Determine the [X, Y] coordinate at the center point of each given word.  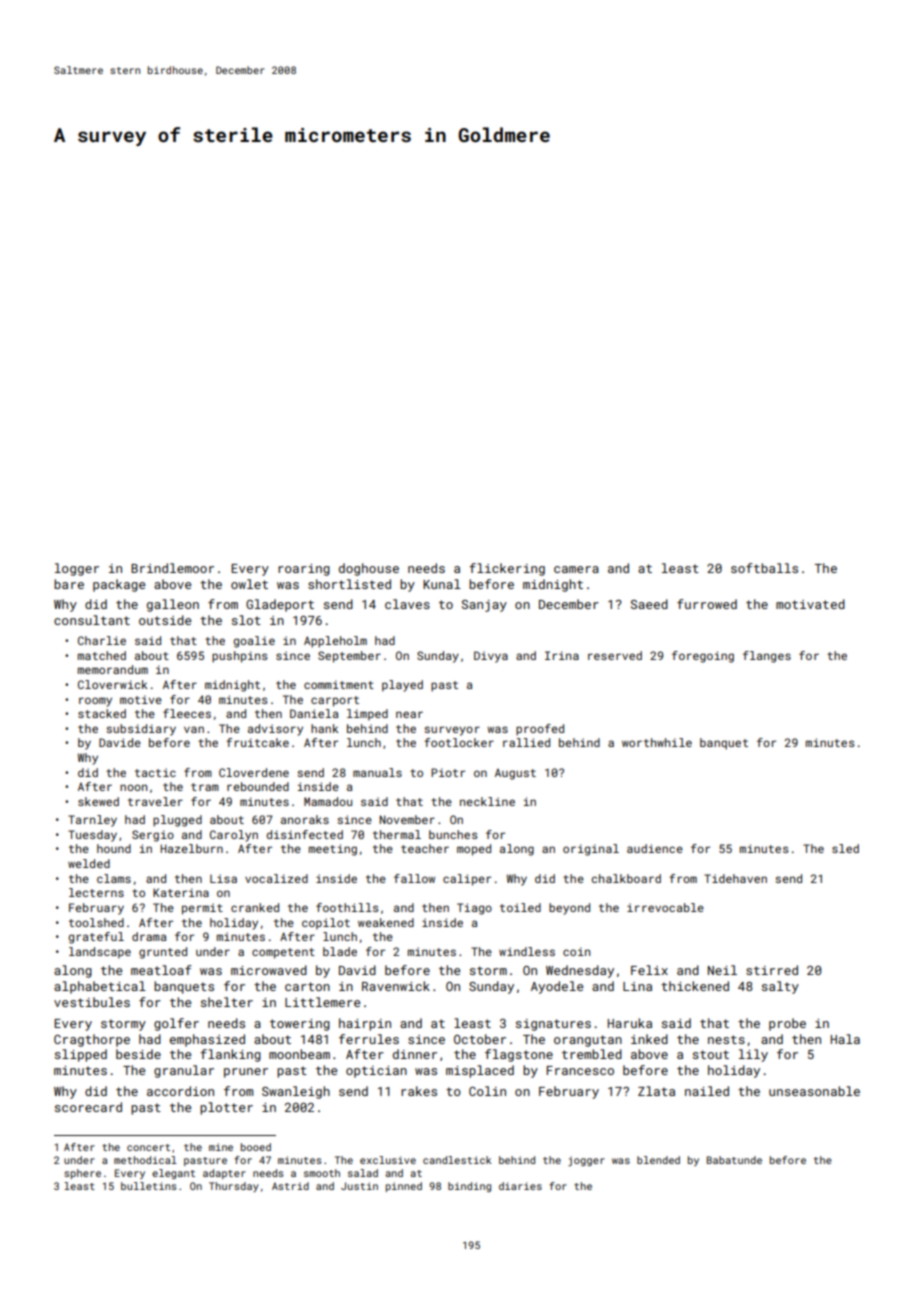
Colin [487, 1091]
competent [283, 953]
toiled [520, 907]
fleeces [187, 713]
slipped [81, 1055]
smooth [322, 1173]
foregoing [703, 657]
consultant [92, 620]
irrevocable [665, 907]
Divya [491, 657]
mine [221, 1147]
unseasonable [814, 1091]
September [349, 657]
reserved [615, 655]
